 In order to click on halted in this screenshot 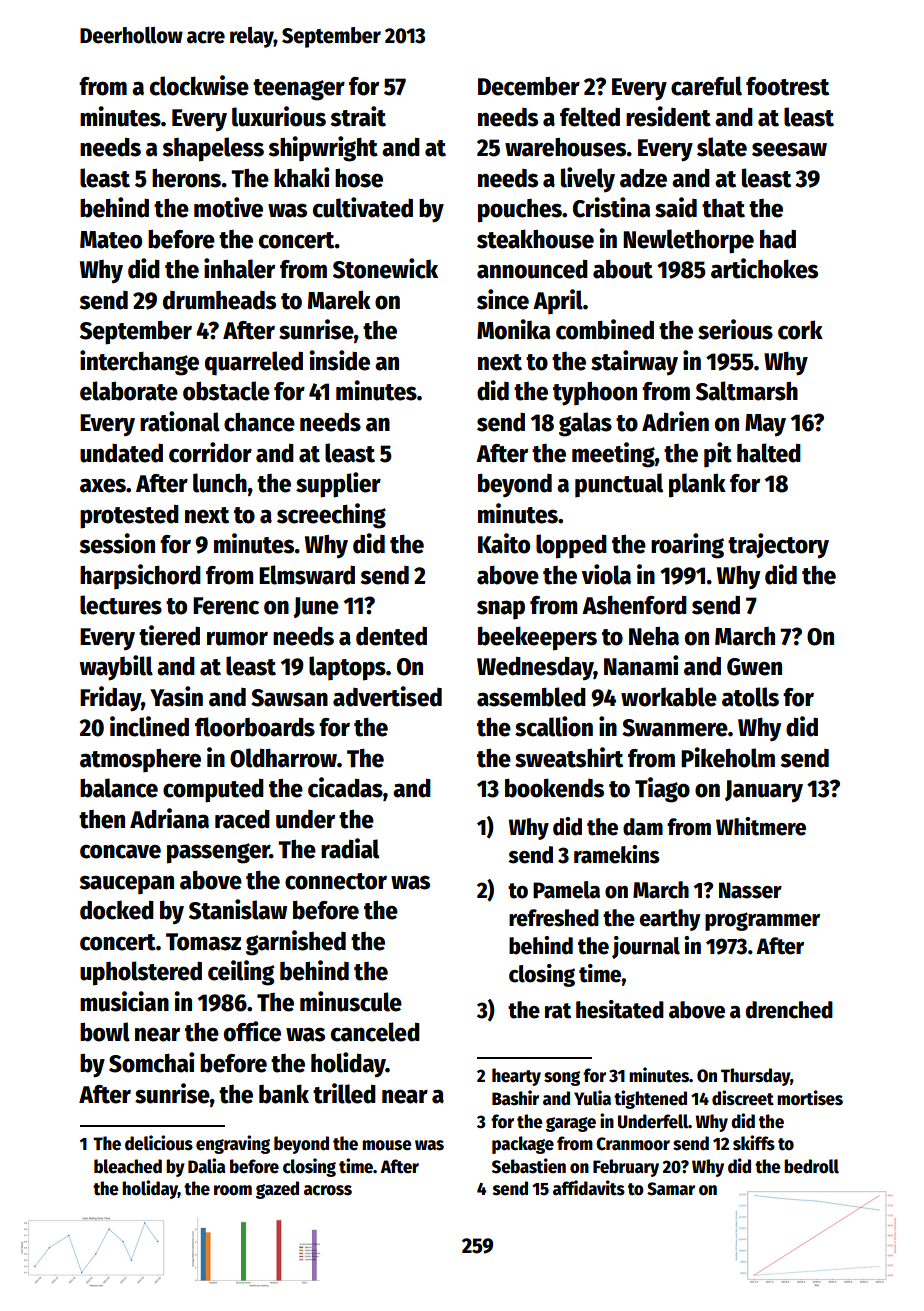, I will do `click(769, 453)`.
